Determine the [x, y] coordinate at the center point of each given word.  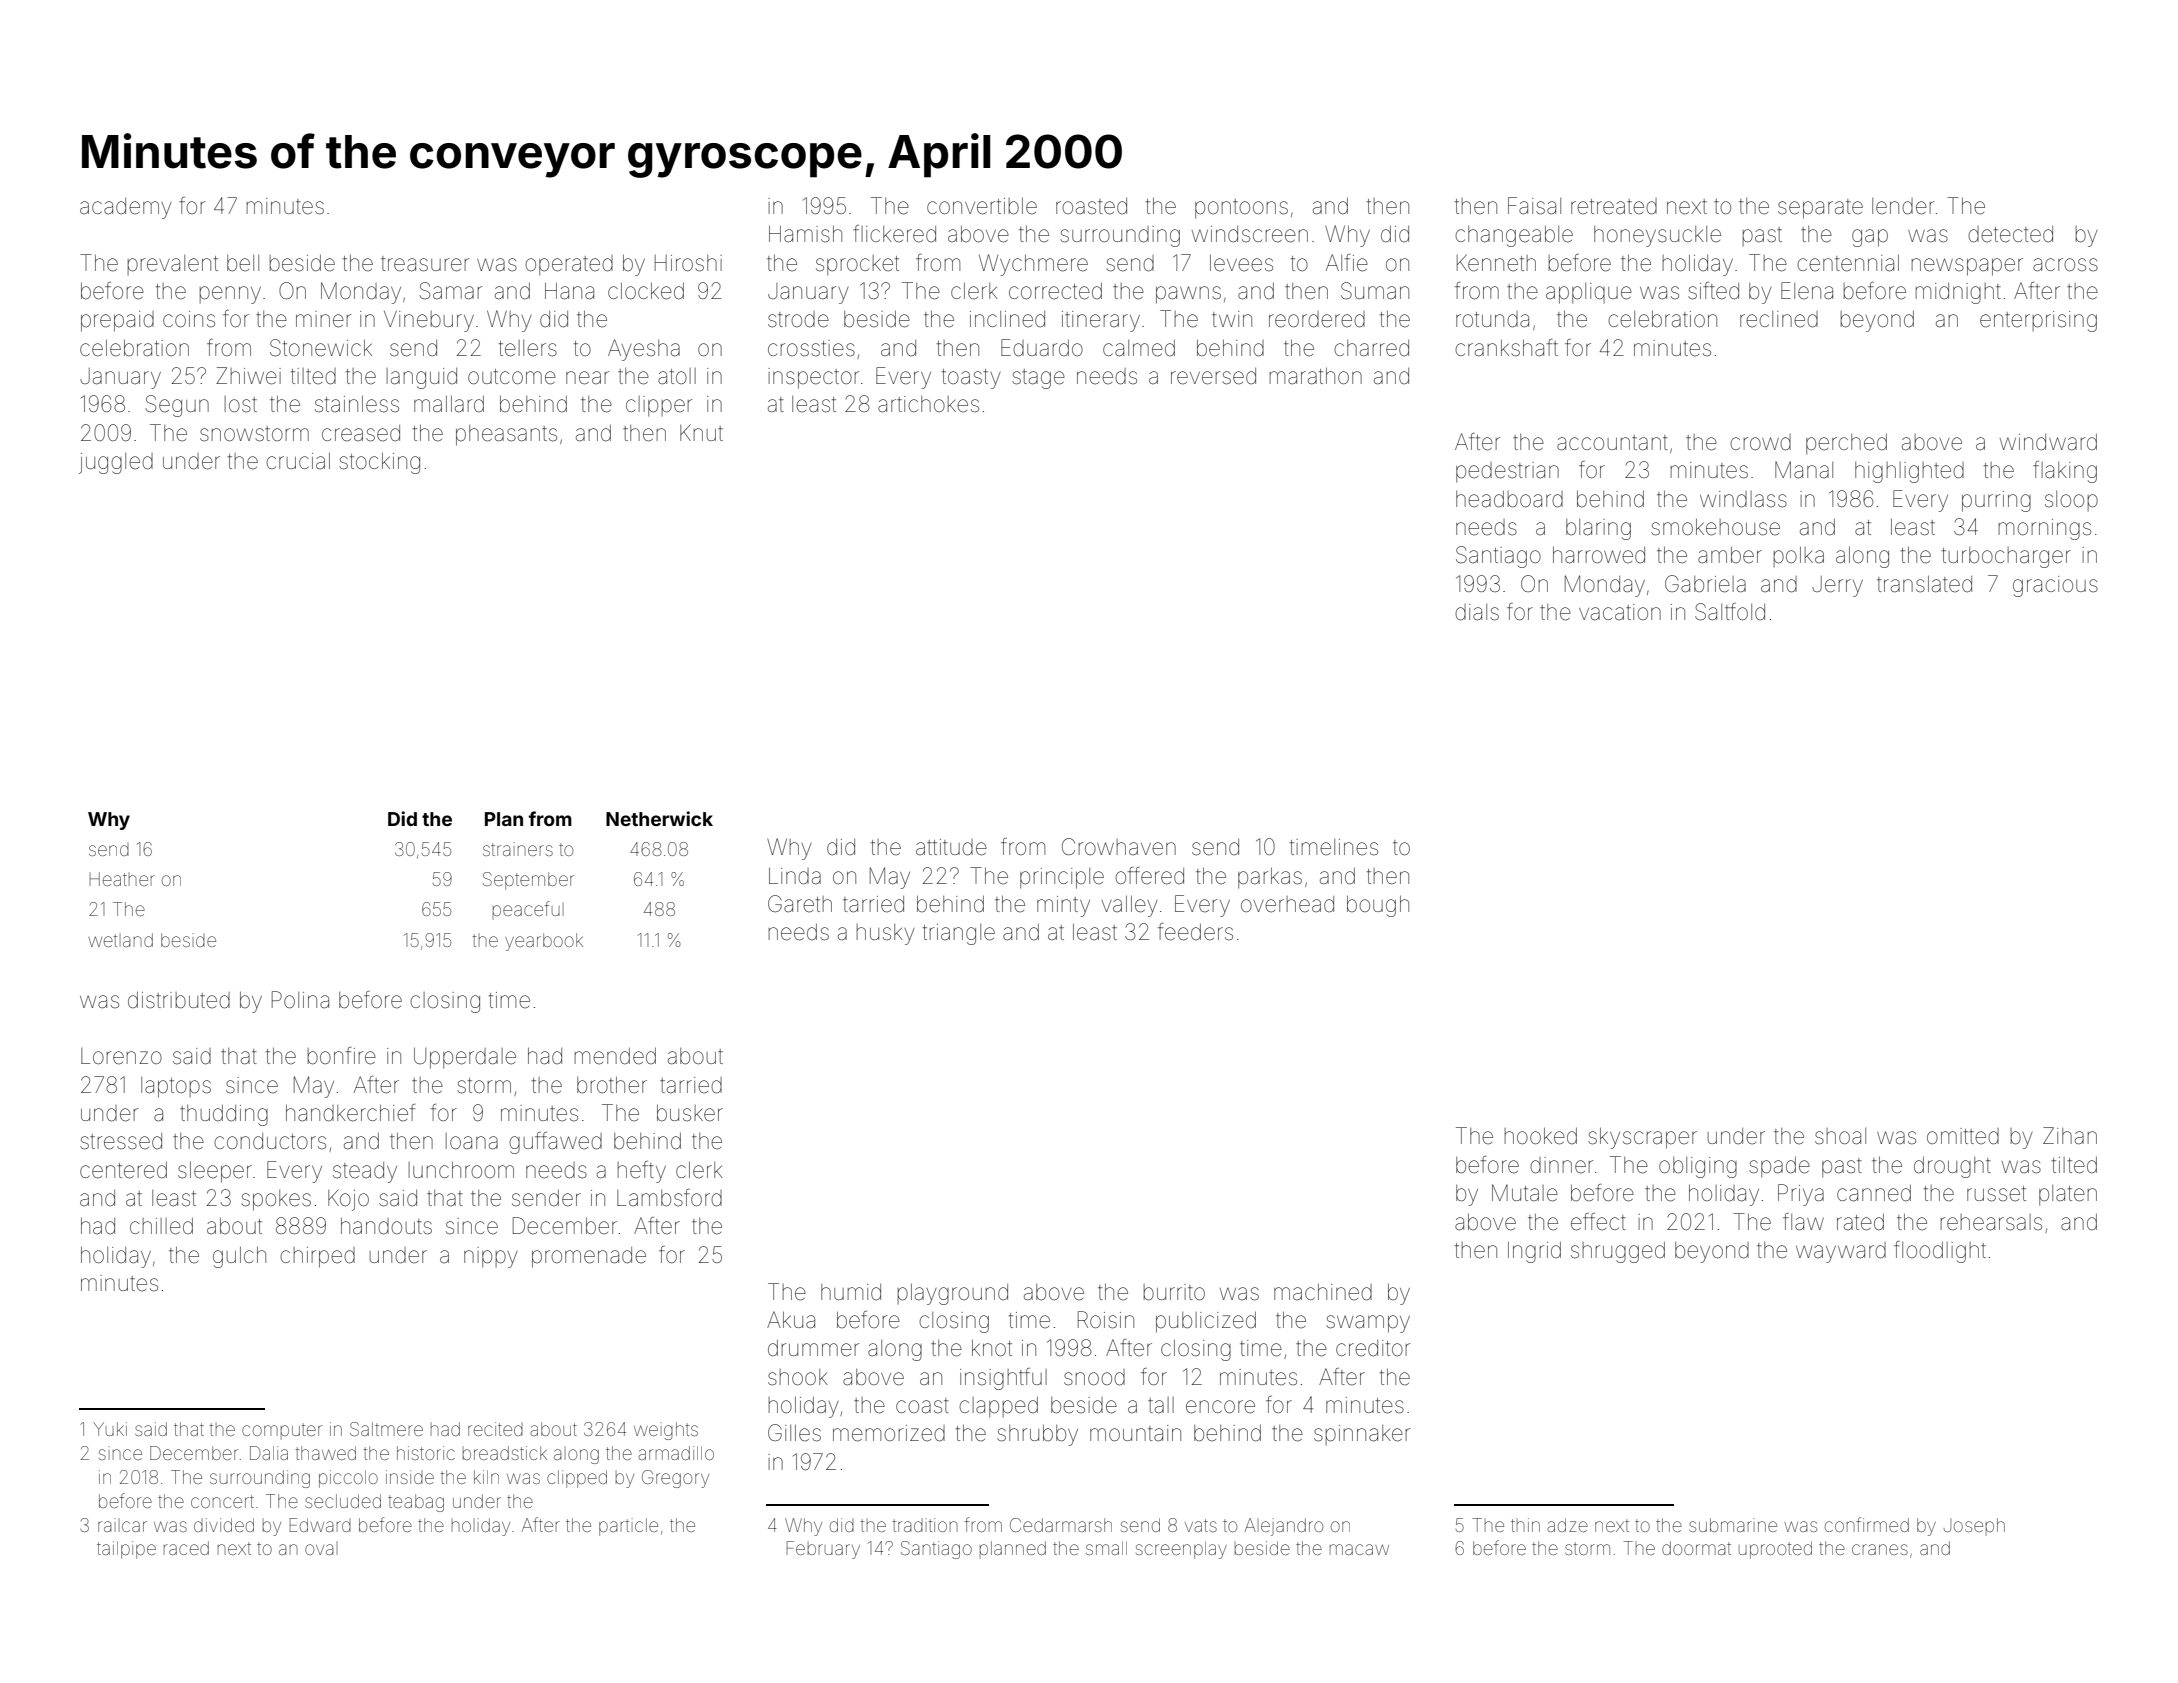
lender [1903, 206]
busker [690, 1113]
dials [1477, 612]
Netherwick [659, 818]
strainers [518, 849]
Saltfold [1730, 612]
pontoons [1241, 209]
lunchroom [461, 1170]
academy [126, 208]
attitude [951, 847]
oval [321, 1548]
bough [1378, 906]
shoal [1840, 1136]
